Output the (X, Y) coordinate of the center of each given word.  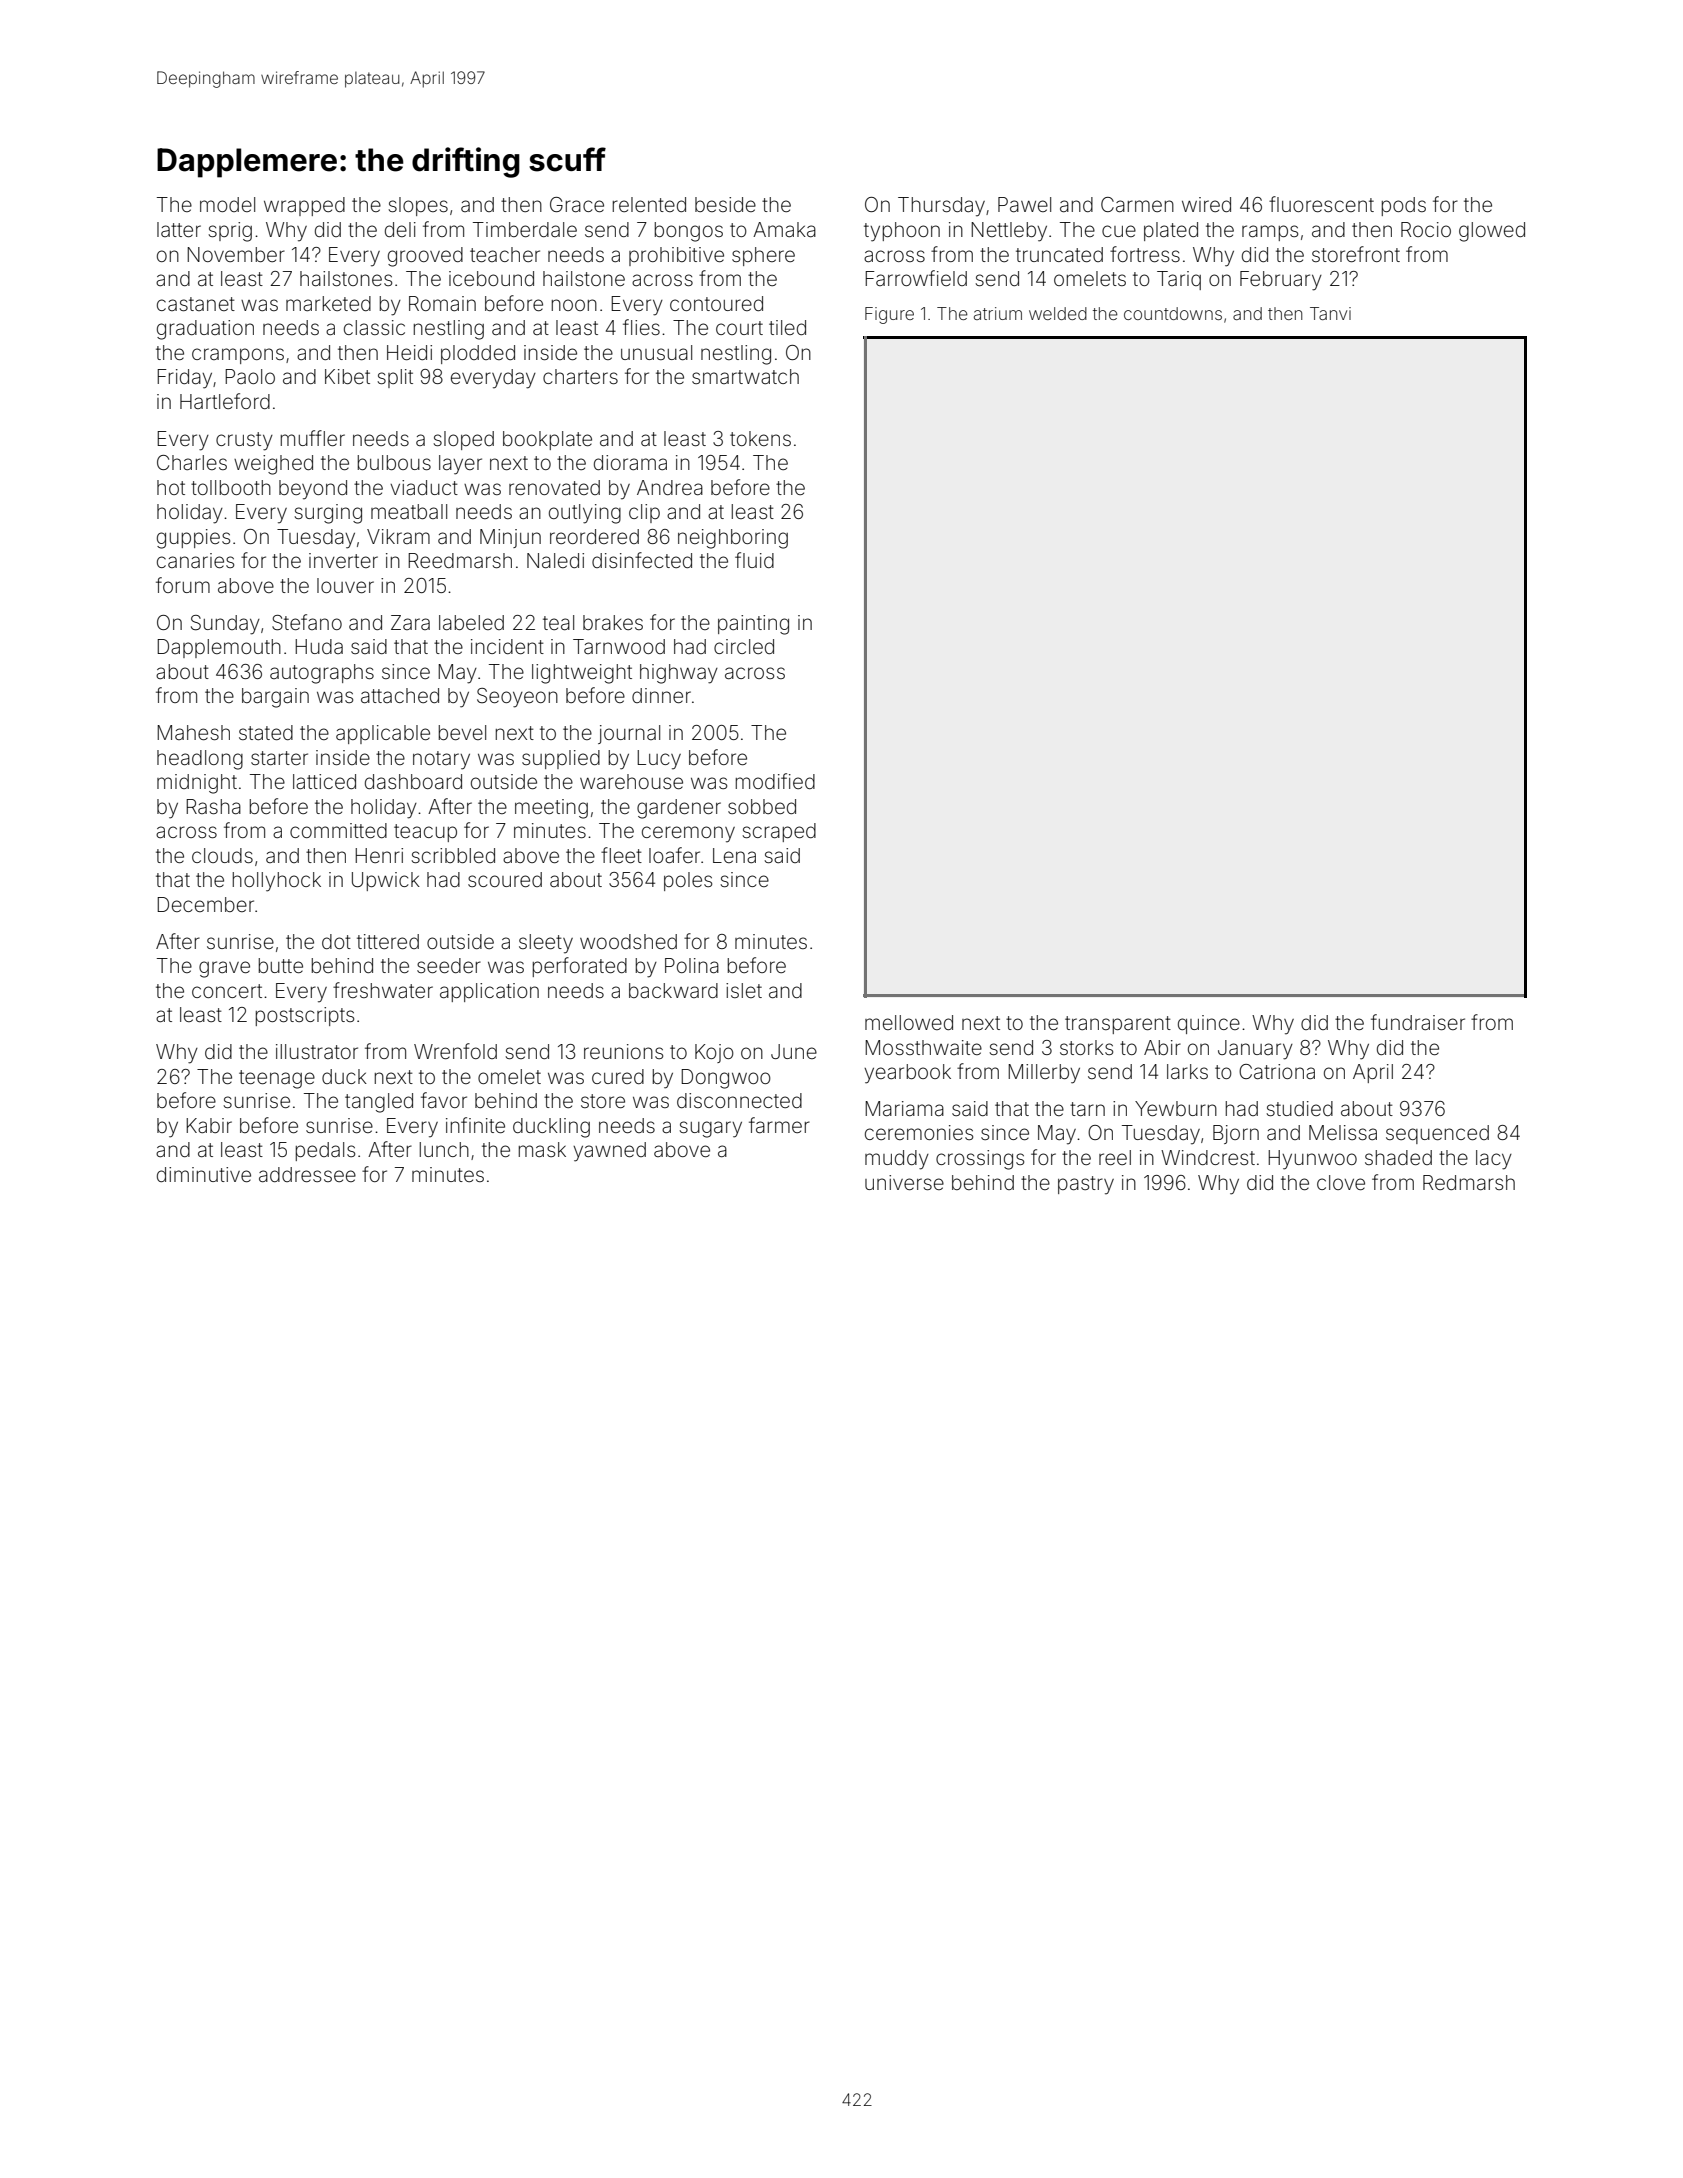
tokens (760, 438)
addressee (307, 1174)
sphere (763, 256)
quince (1209, 1024)
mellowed (909, 1022)
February (1281, 281)
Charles (192, 462)
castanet (196, 304)
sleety (546, 944)
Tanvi (1330, 313)
